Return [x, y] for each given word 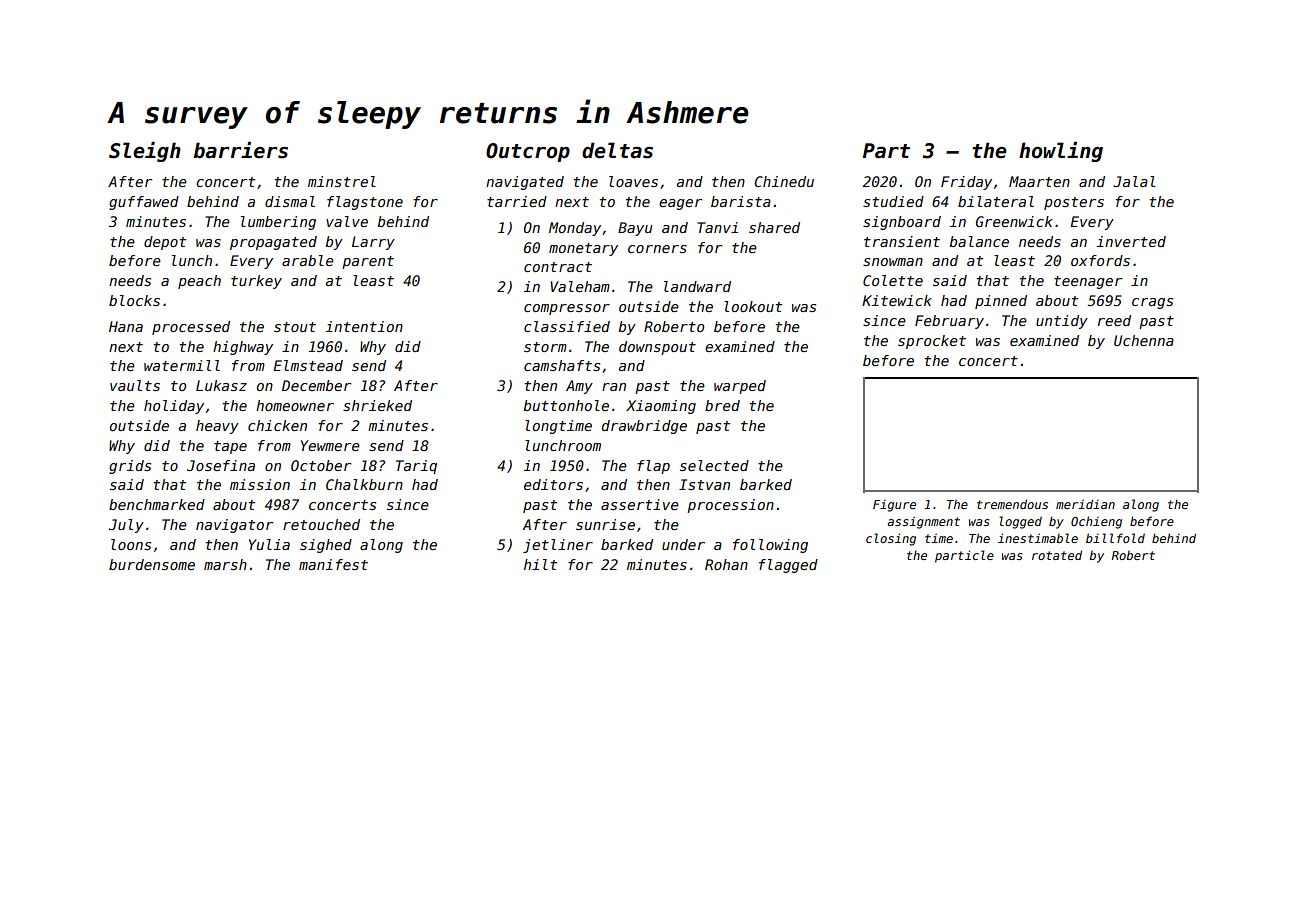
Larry [373, 243]
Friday [966, 183]
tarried [517, 201]
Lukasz [221, 385]
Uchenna [1144, 340]
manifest [333, 564]
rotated [1057, 555]
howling [1061, 151]
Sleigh [145, 151]
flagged [788, 566]
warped [740, 387]
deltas [617, 150]
